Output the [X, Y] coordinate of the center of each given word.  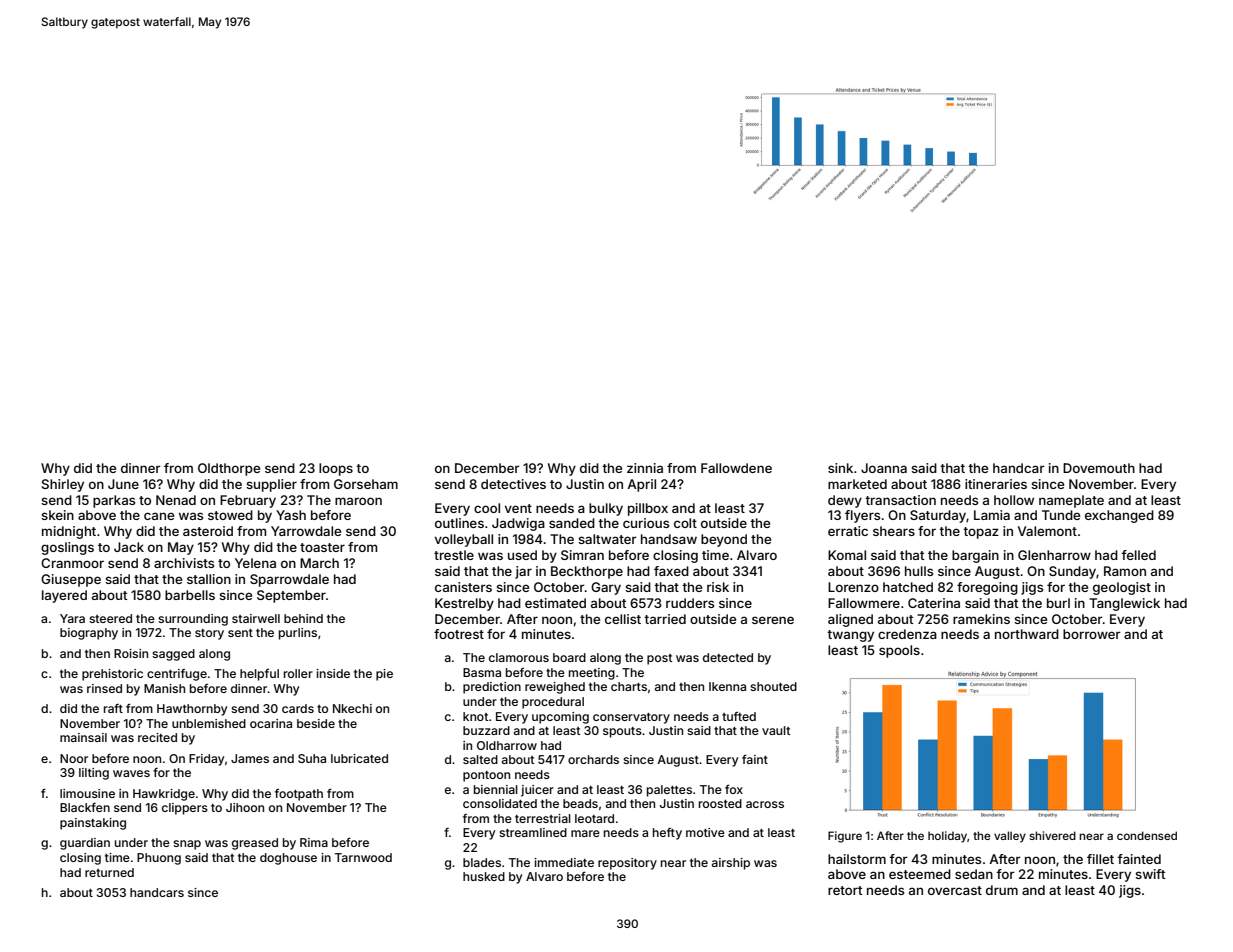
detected [728, 657]
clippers [185, 809]
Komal [847, 555]
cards [298, 708]
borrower [1092, 634]
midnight [69, 532]
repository [627, 864]
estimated [555, 603]
